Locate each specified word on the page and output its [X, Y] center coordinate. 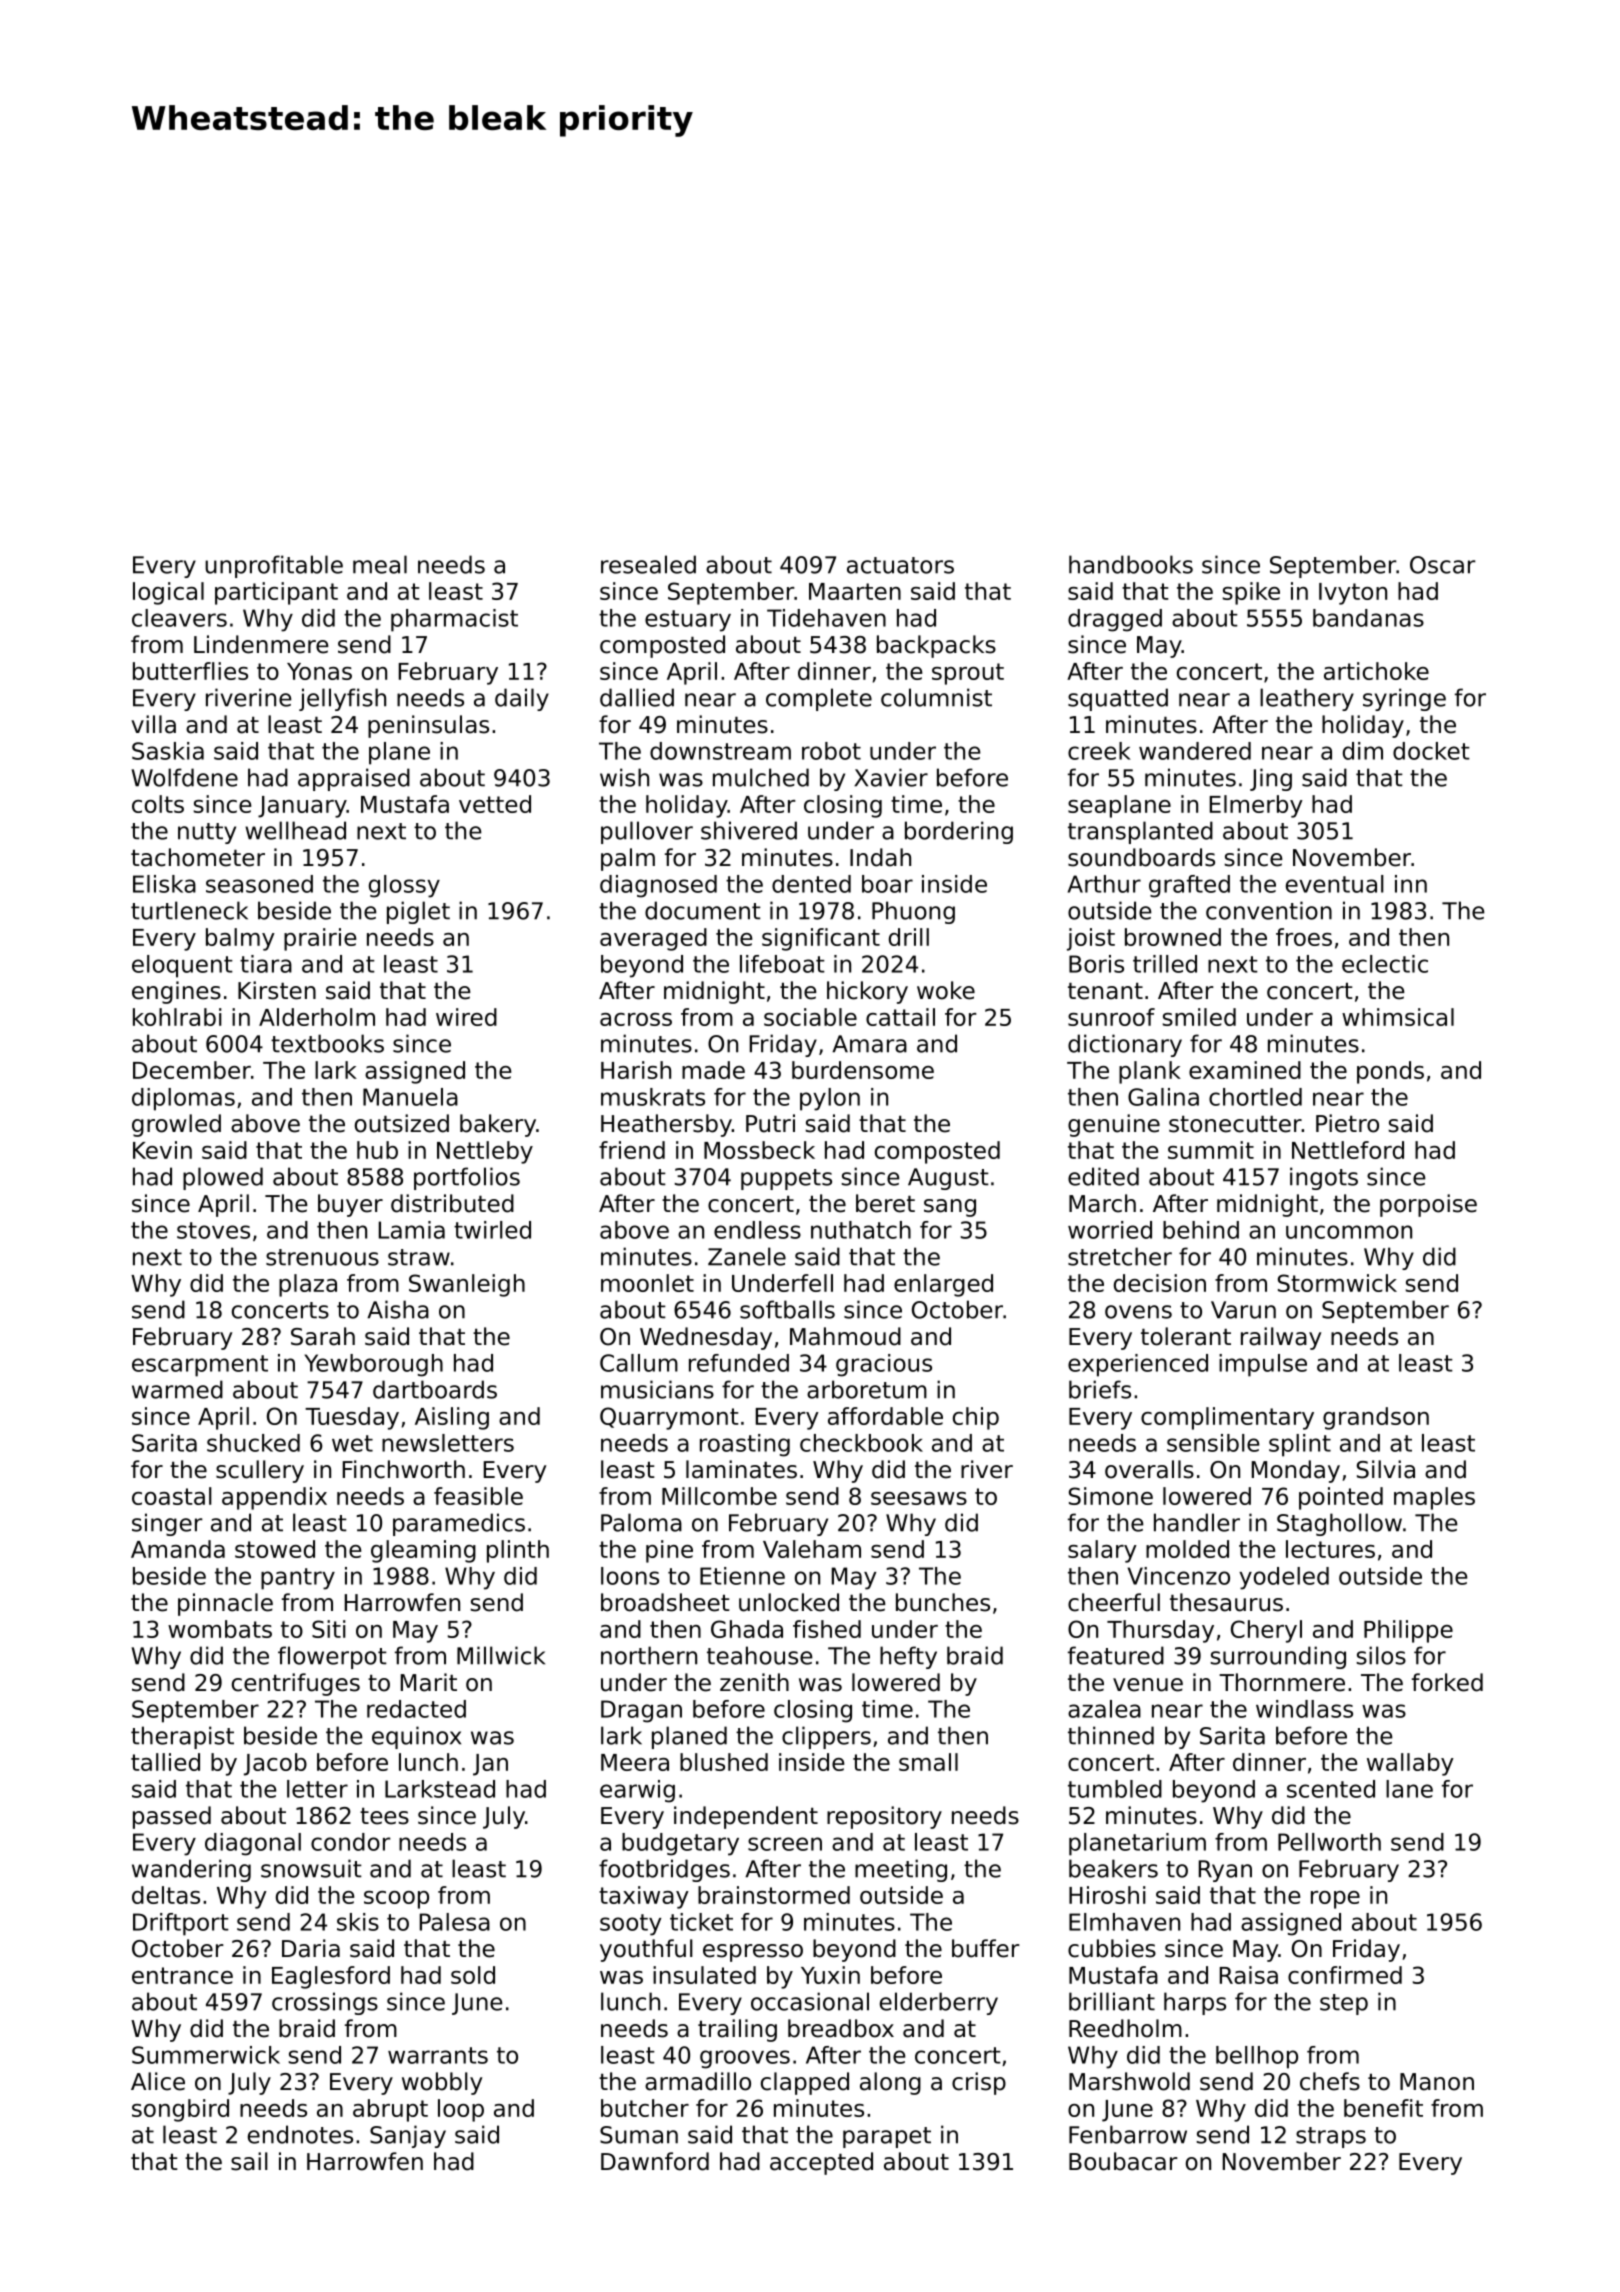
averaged [653, 939]
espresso [753, 1953]
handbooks [1131, 564]
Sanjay [408, 2136]
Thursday [1160, 1631]
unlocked [789, 1602]
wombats [220, 1629]
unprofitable [274, 566]
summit [1211, 1150]
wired [466, 1017]
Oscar [1443, 565]
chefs [1330, 2081]
